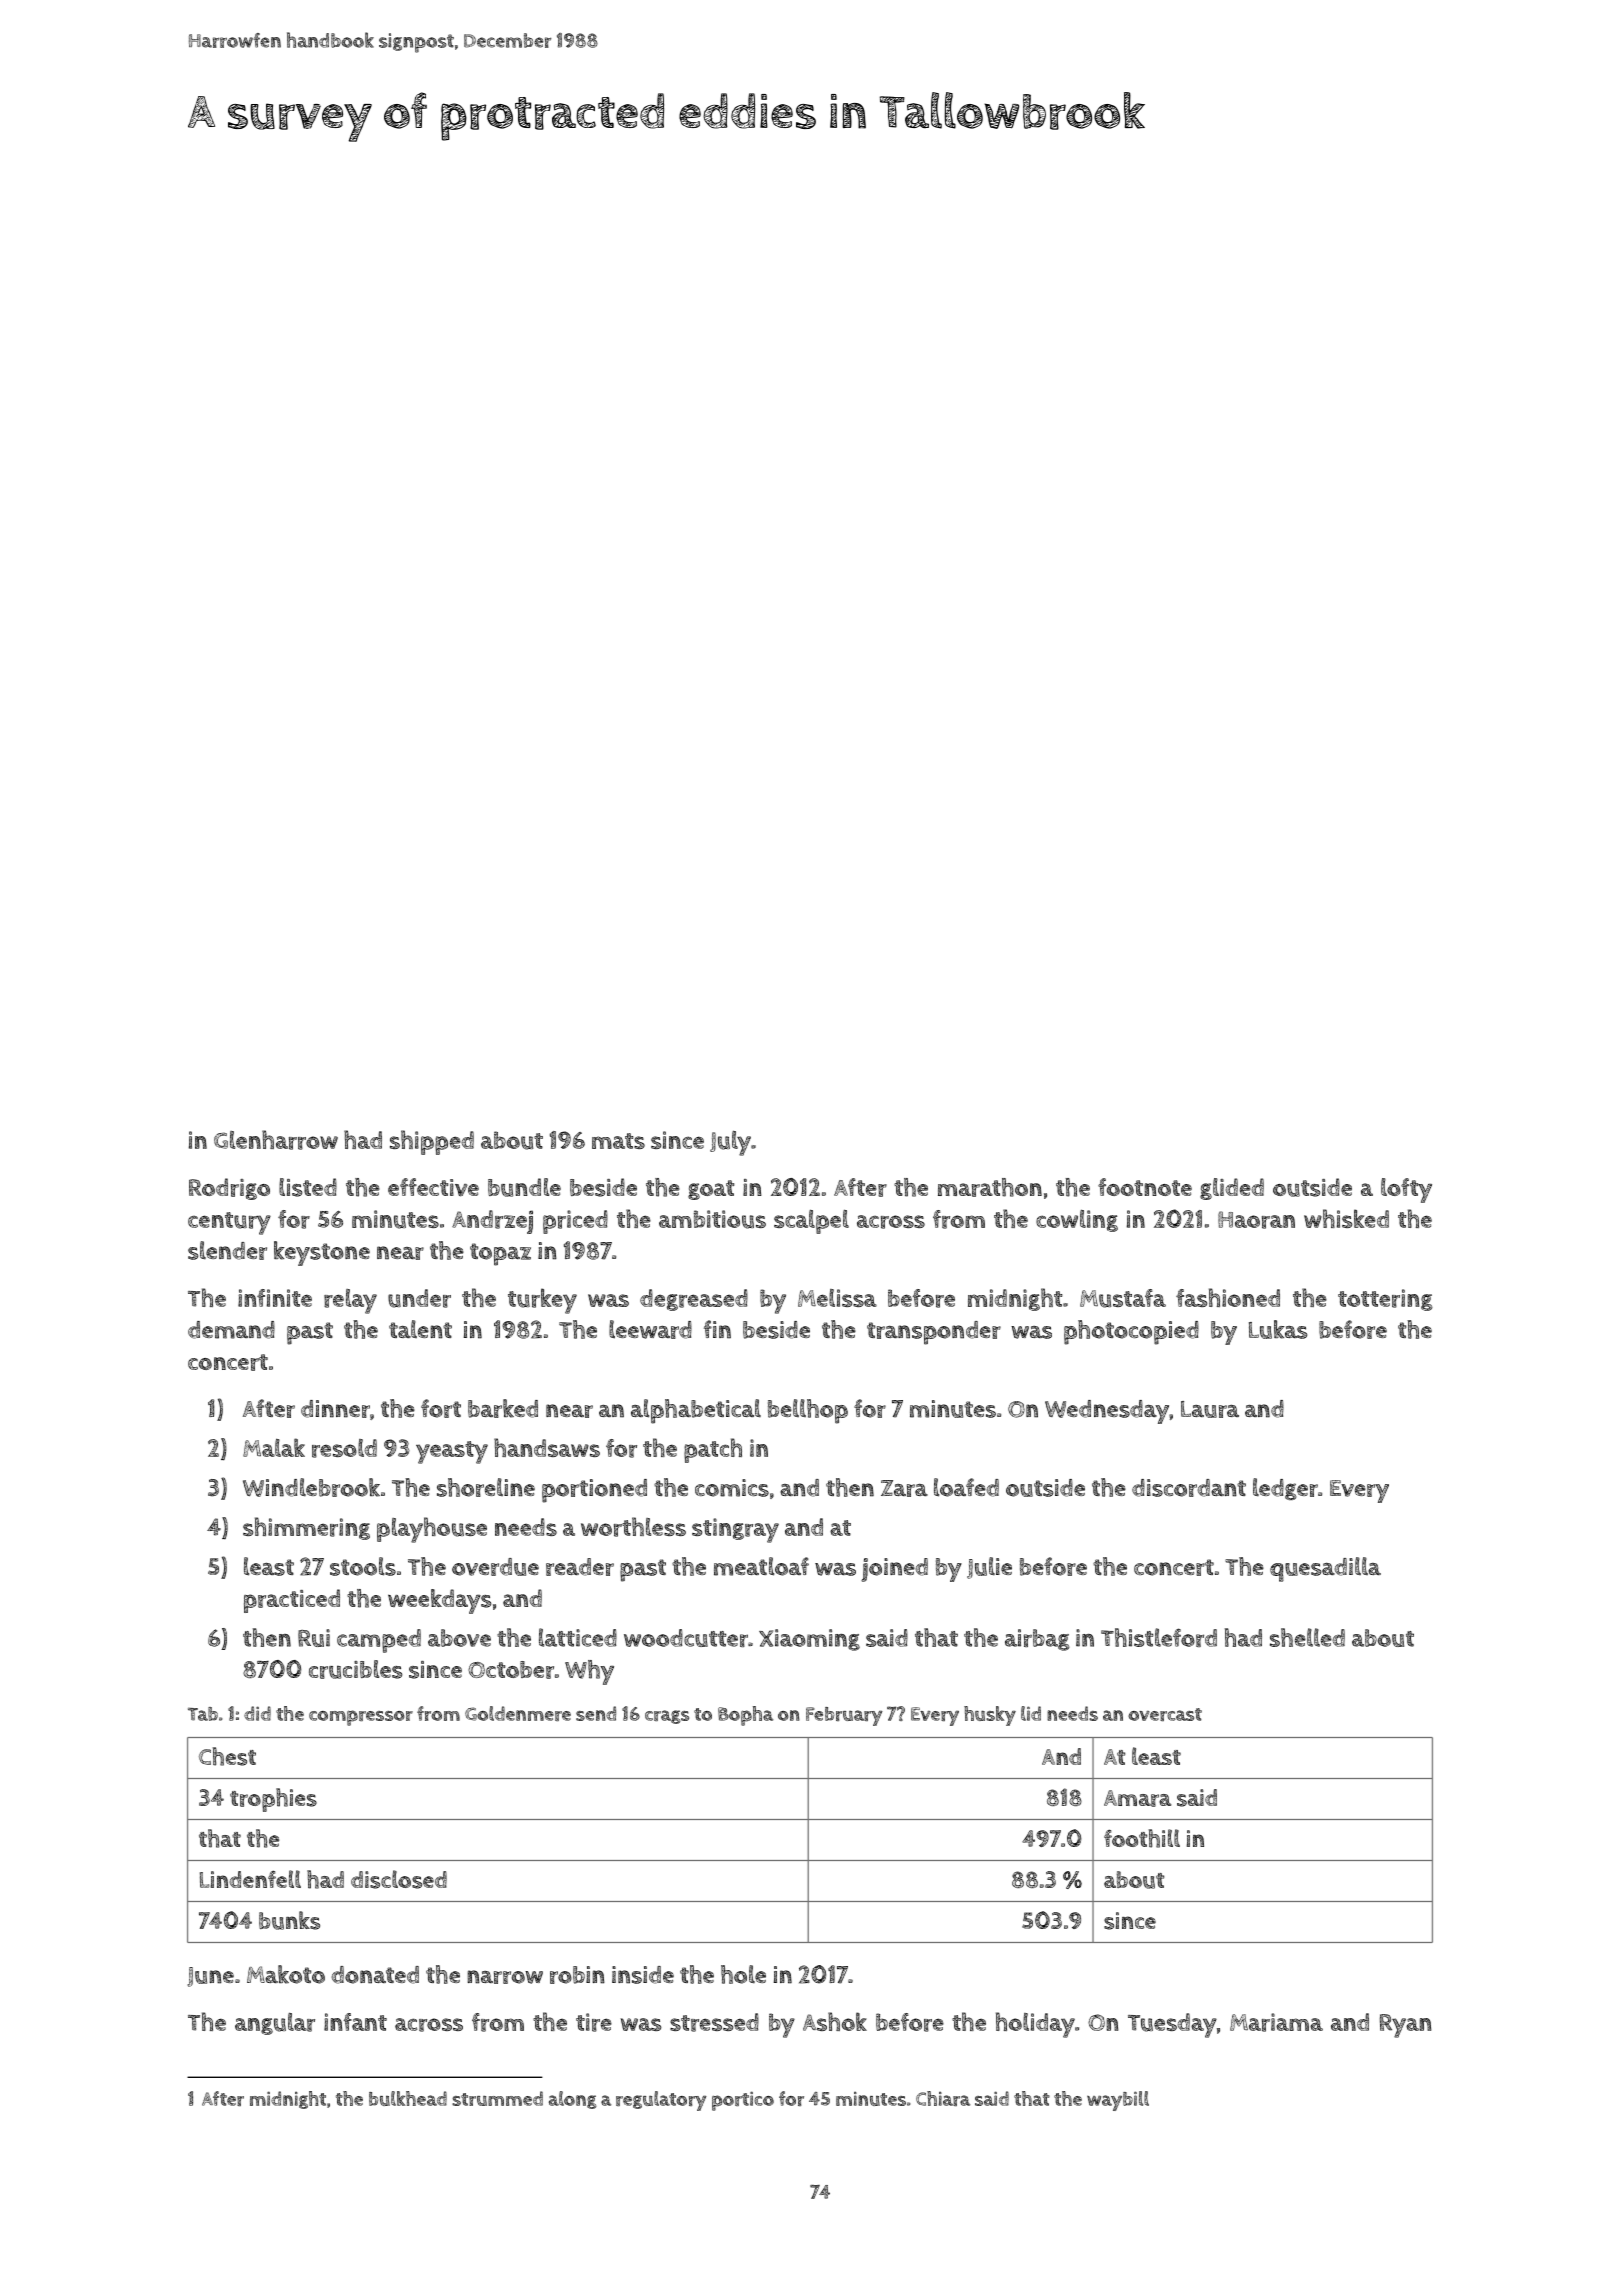 The image size is (1620, 2292). What do you see at coordinates (276, 1140) in the screenshot?
I see `Glenharrow` at bounding box center [276, 1140].
